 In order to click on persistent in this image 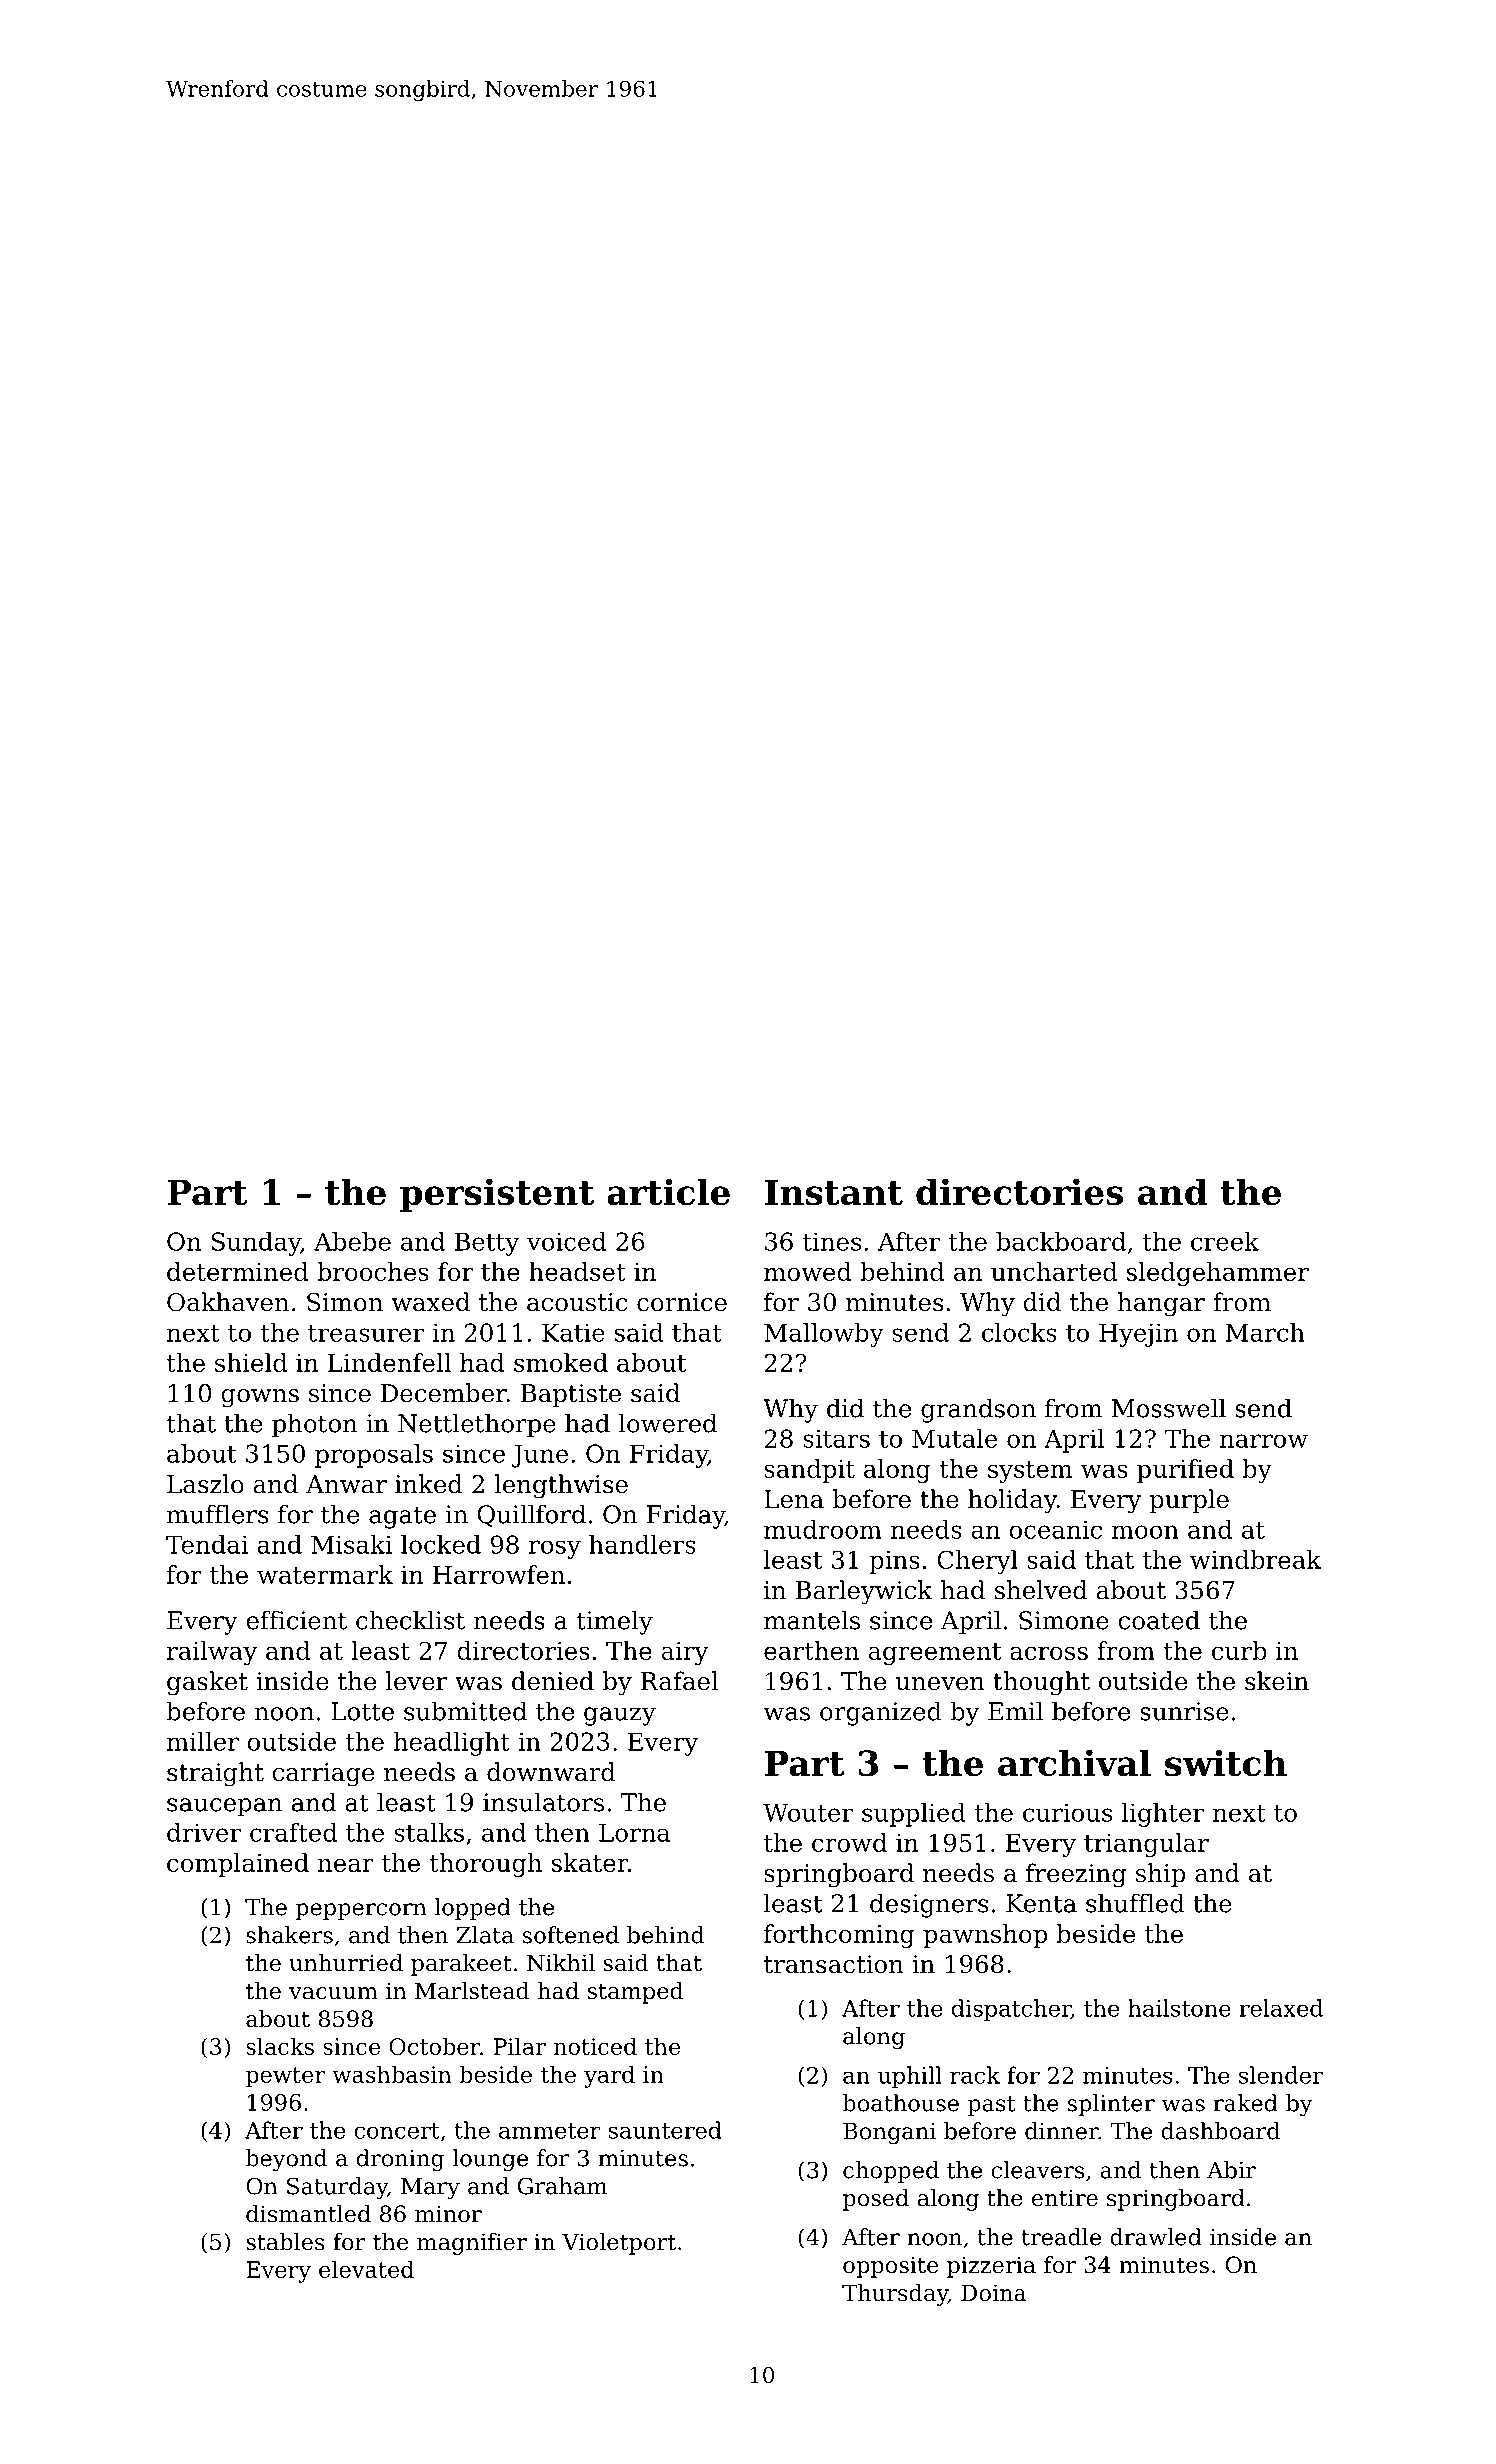, I will do `click(497, 1195)`.
